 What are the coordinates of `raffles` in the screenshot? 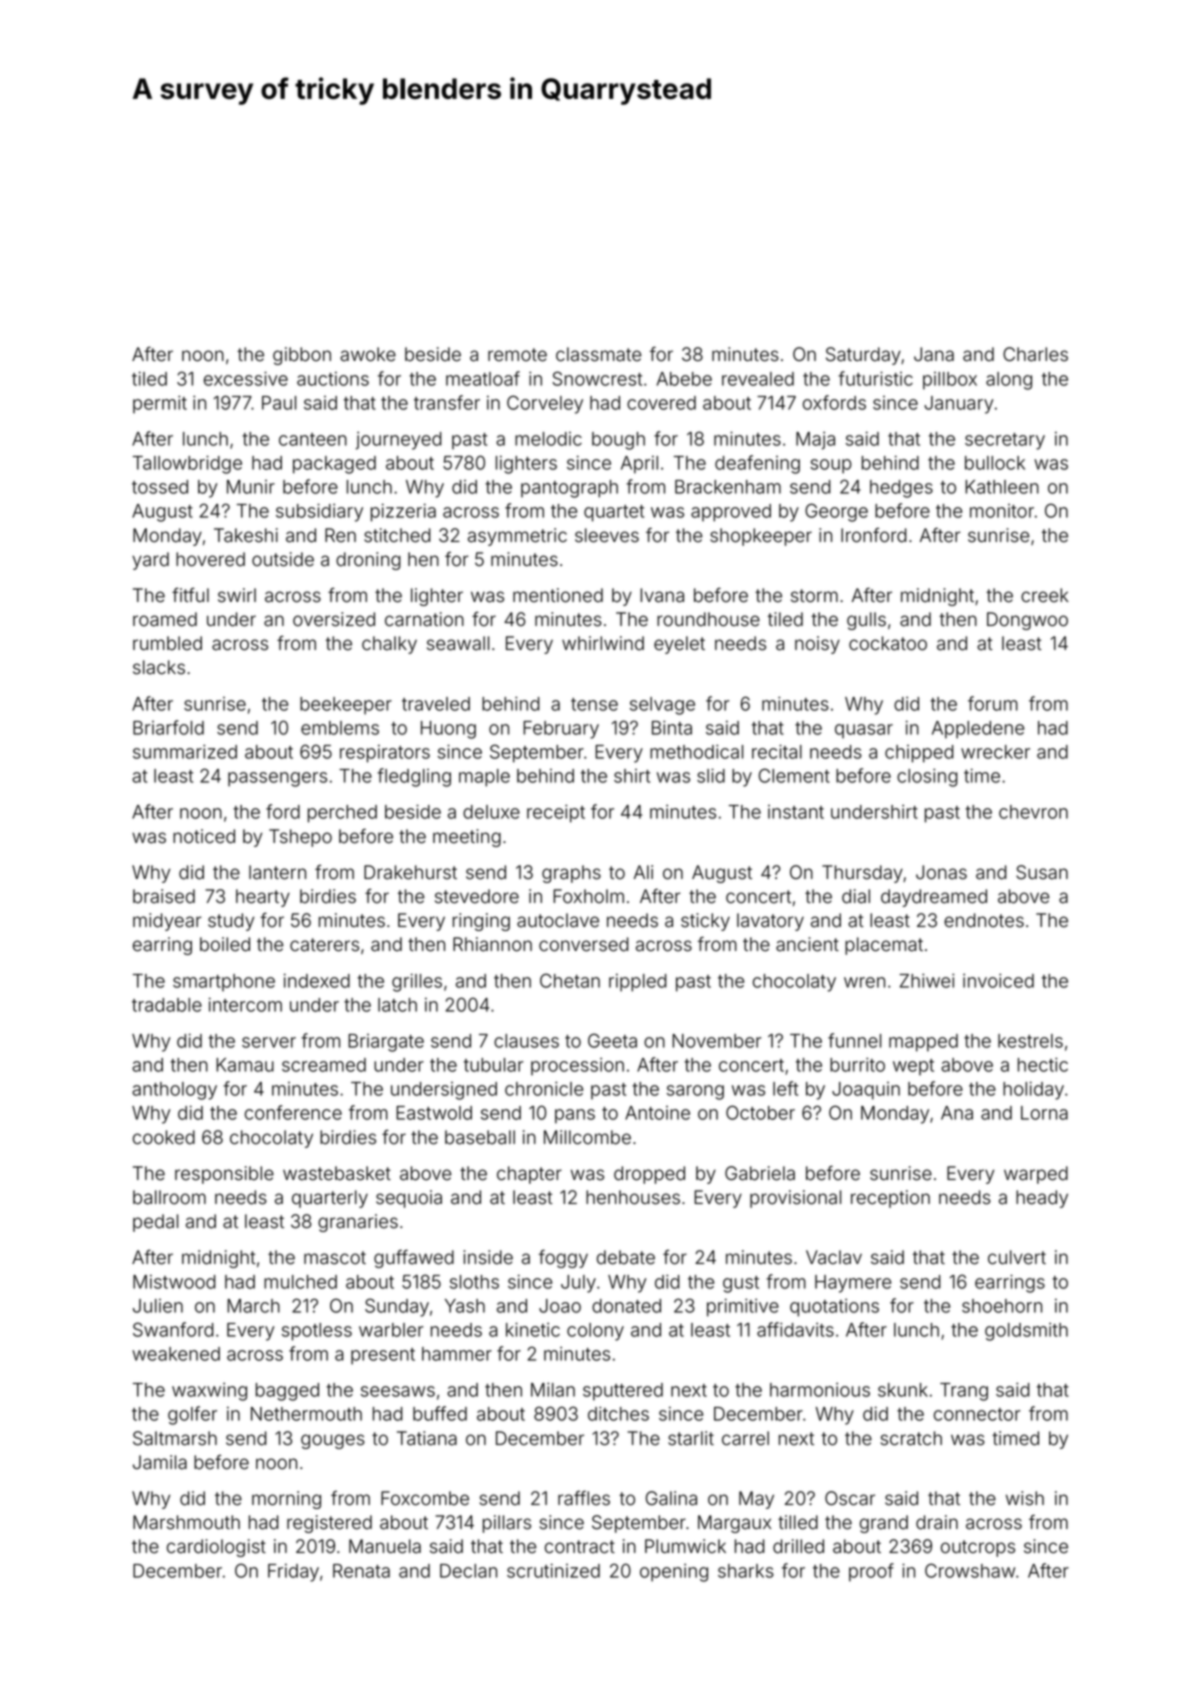 It's located at (584, 1498).
